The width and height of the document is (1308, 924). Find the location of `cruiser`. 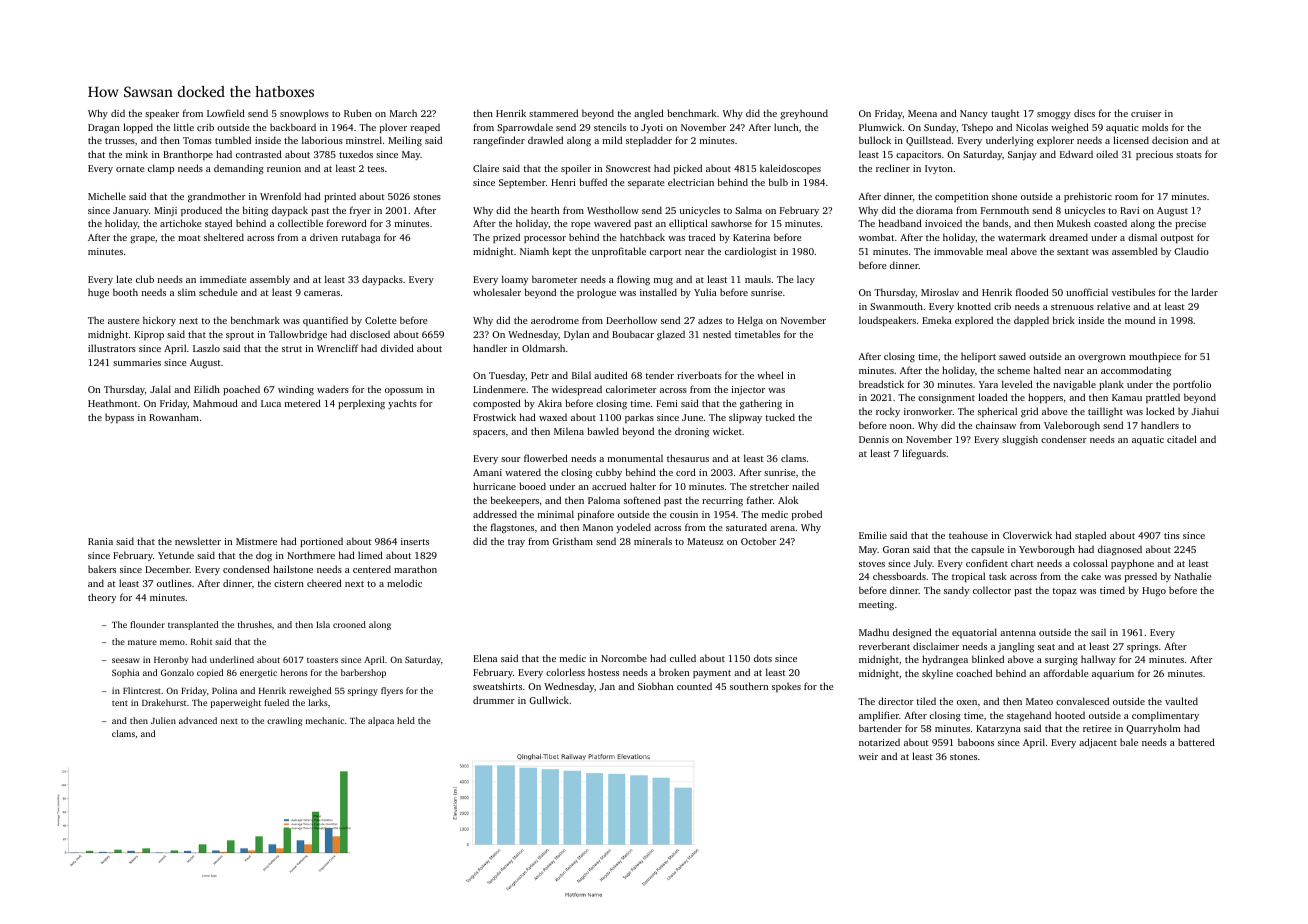

cruiser is located at coordinates (1146, 113).
